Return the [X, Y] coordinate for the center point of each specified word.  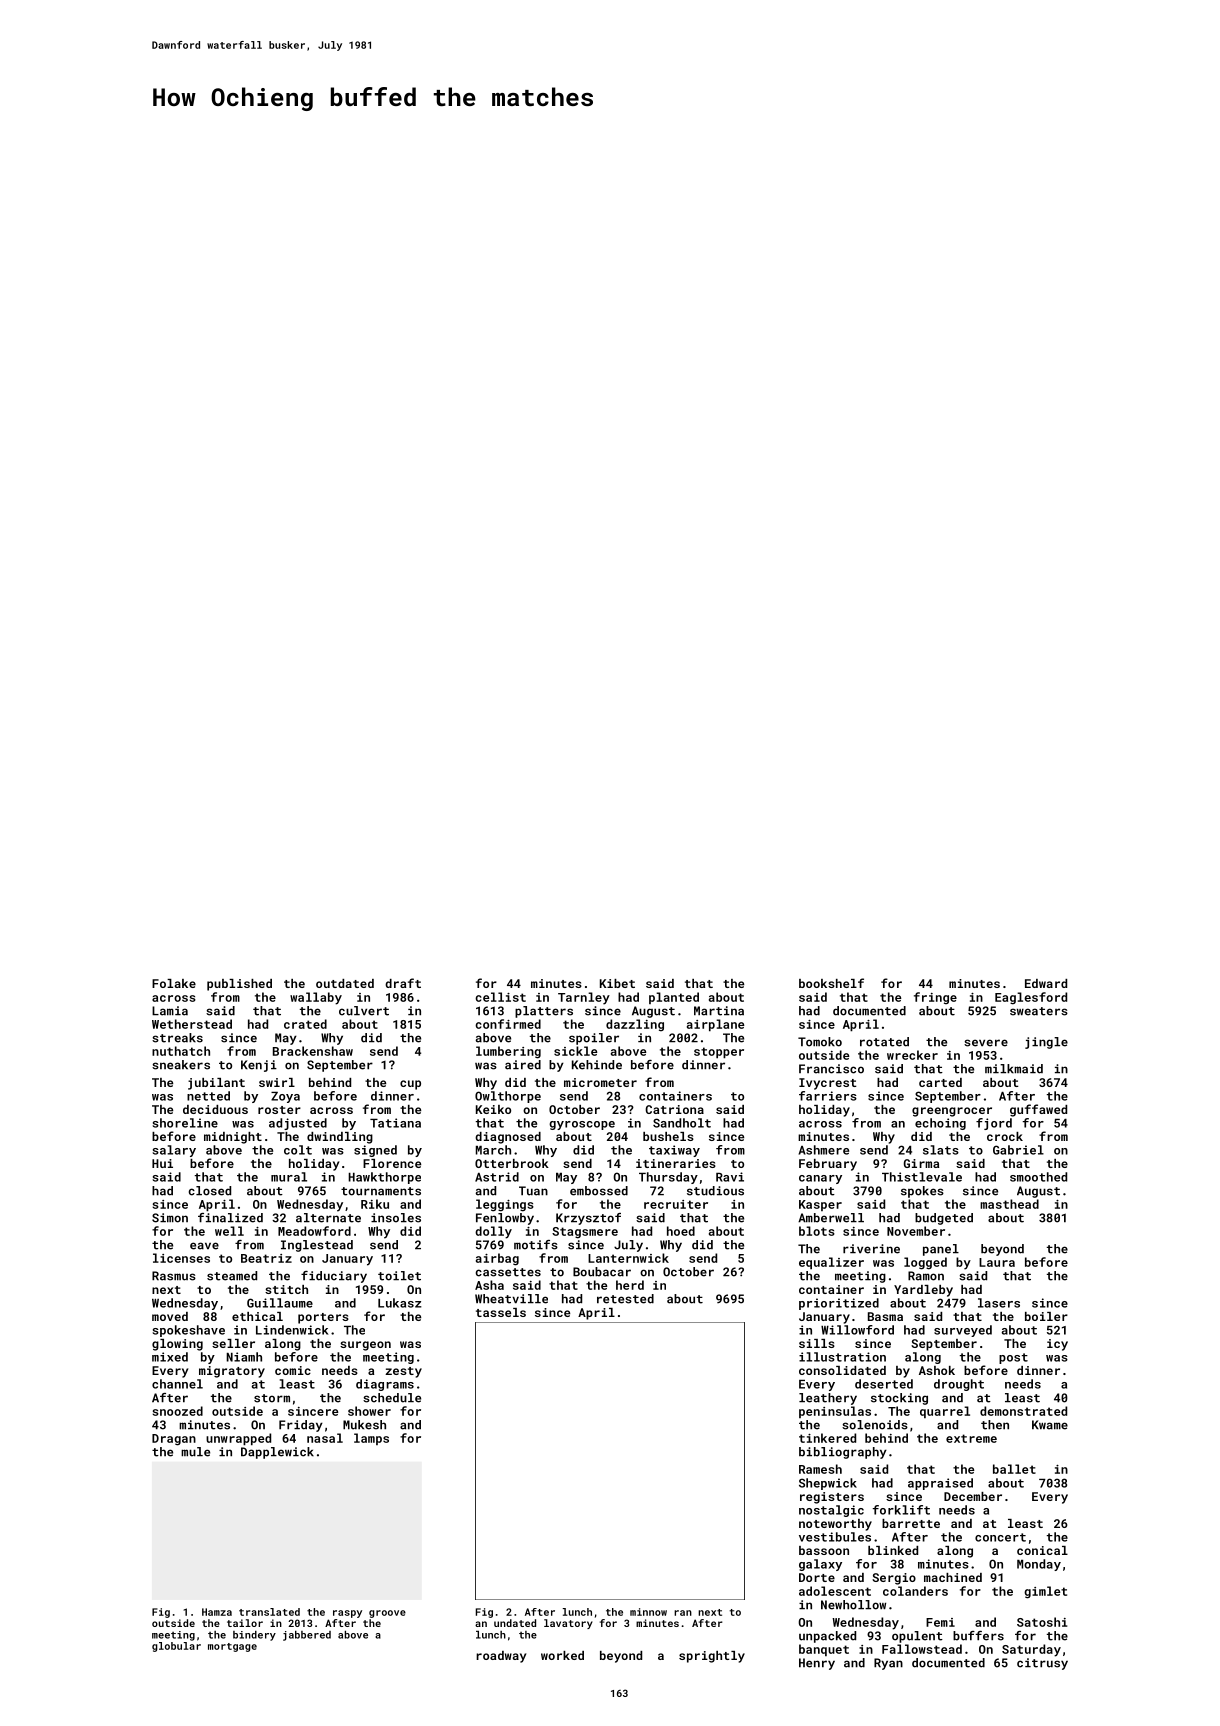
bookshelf [831, 983]
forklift [901, 1510]
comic [293, 1370]
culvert [364, 1011]
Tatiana [395, 1123]
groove [387, 1614]
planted [674, 998]
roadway [501, 1657]
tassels [501, 1312]
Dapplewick [277, 1453]
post [1013, 1358]
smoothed [1038, 1177]
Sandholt [682, 1123]
